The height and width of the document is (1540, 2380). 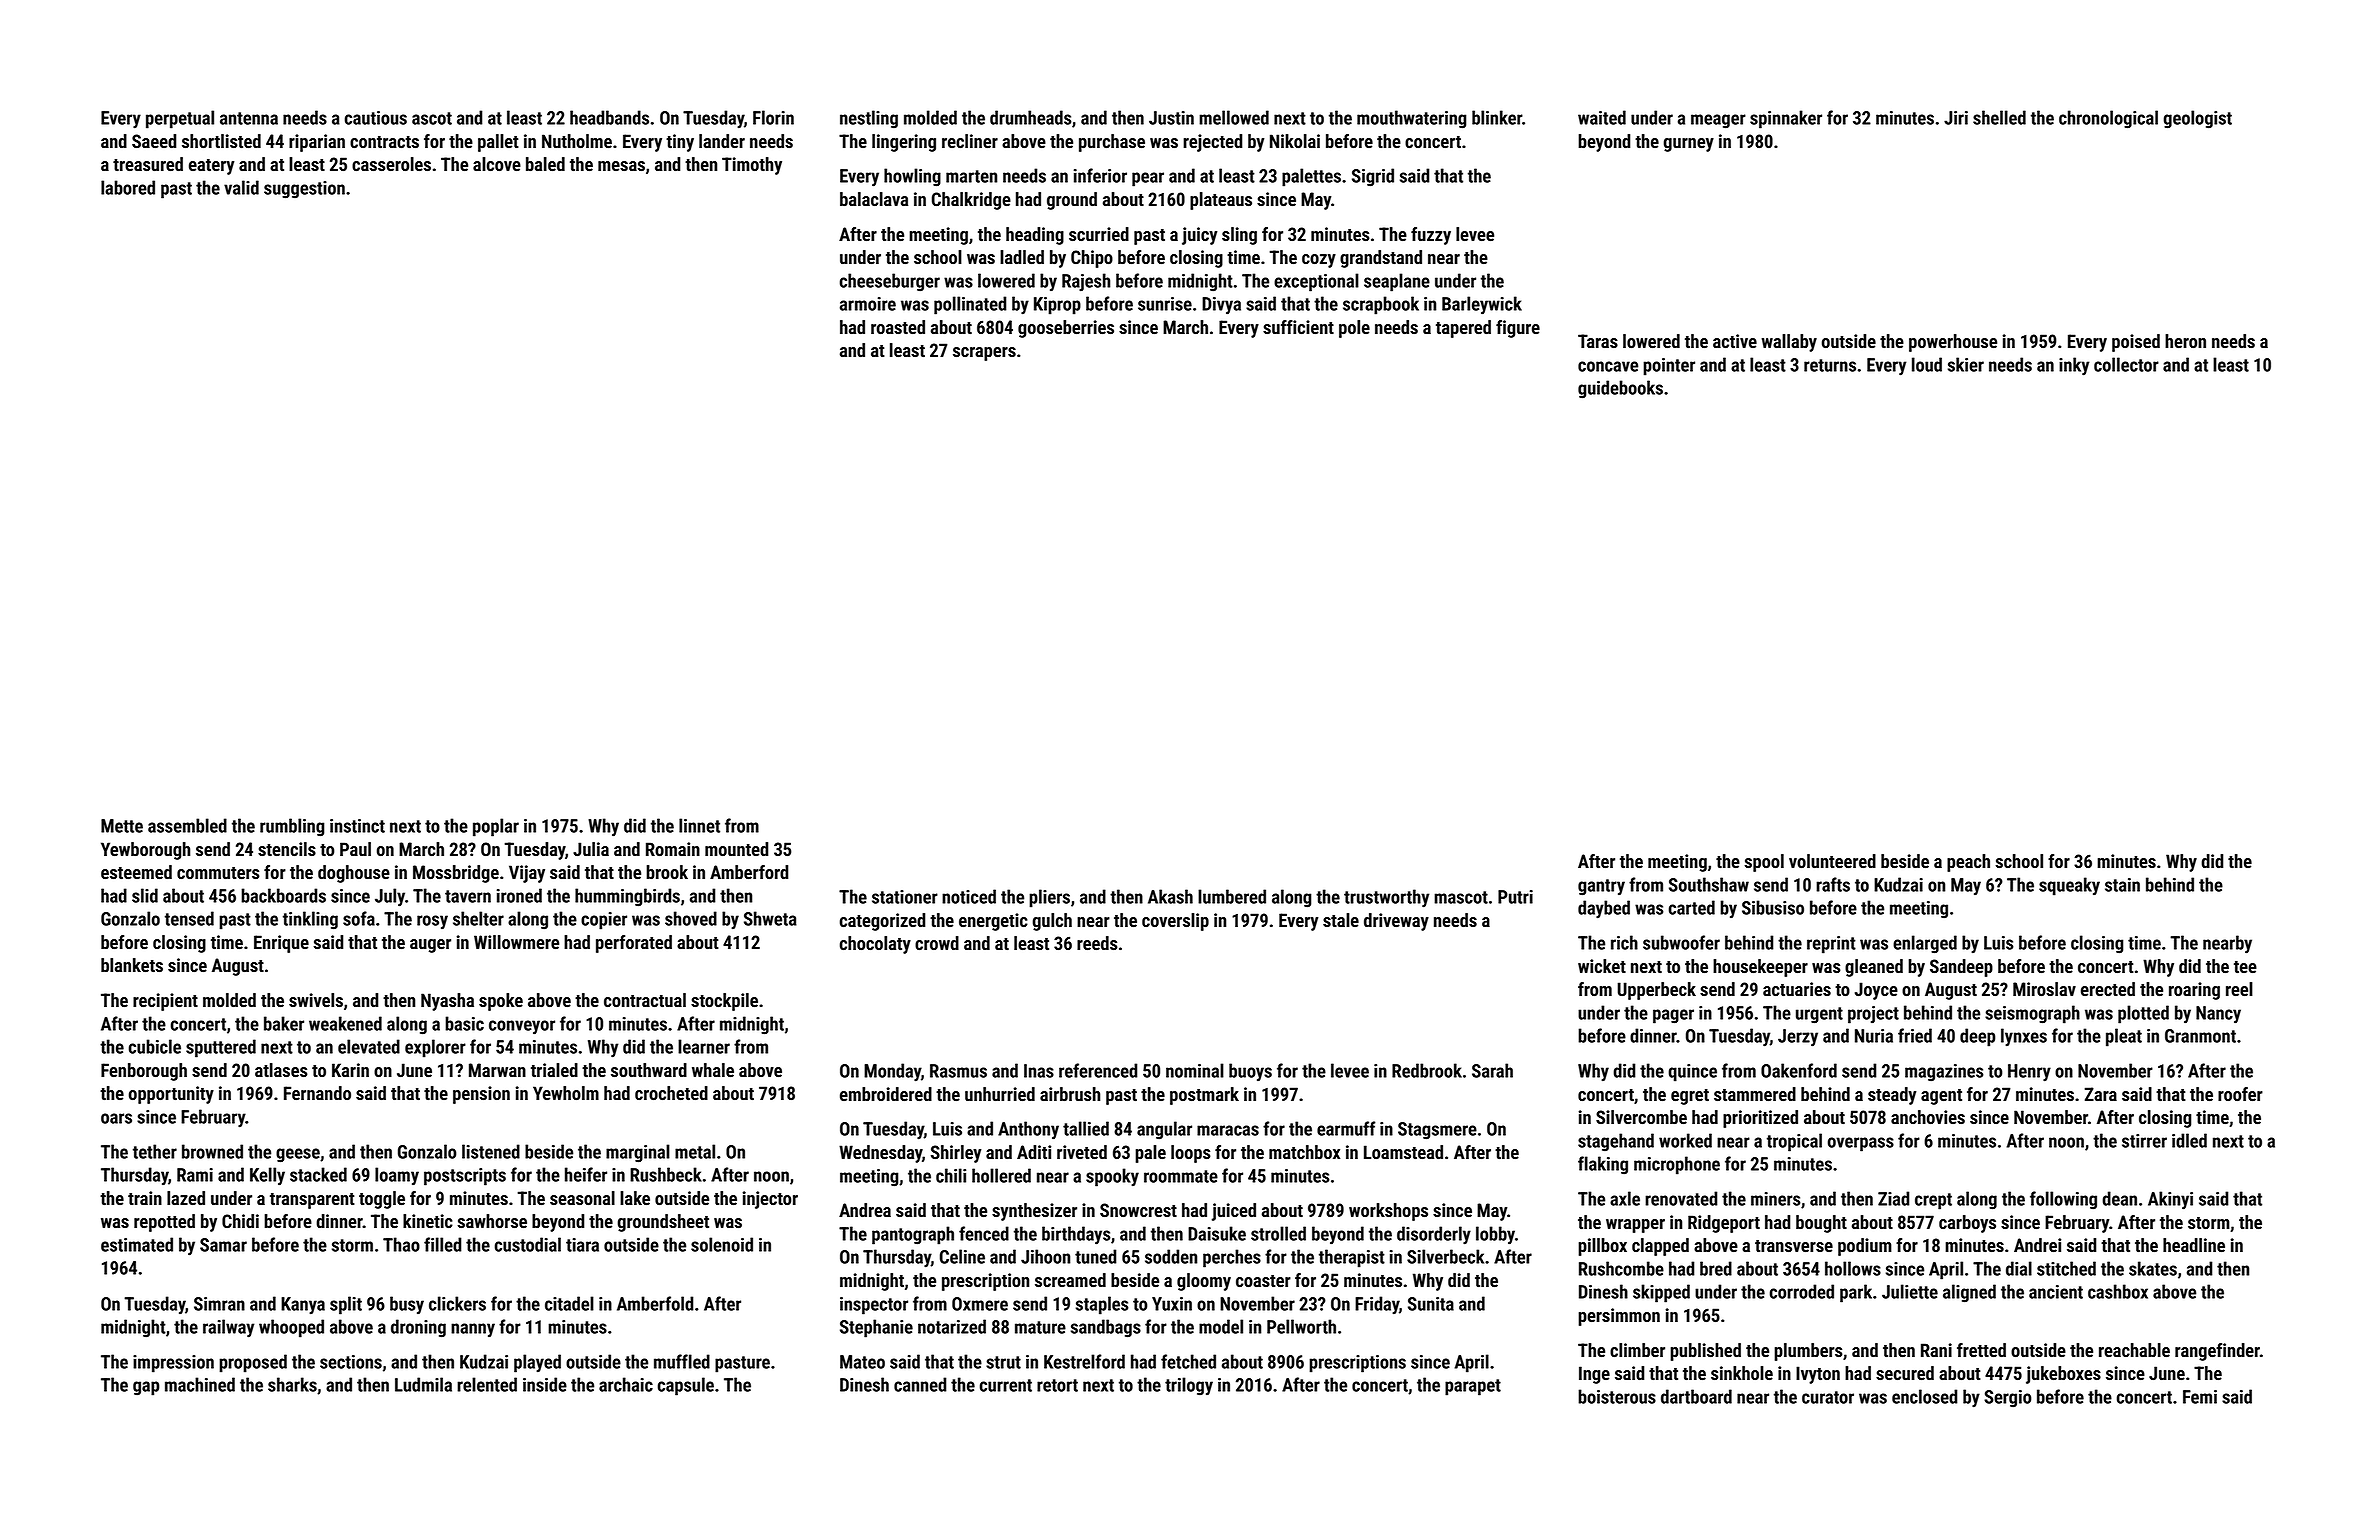 I want to click on Mette, so click(x=122, y=826).
